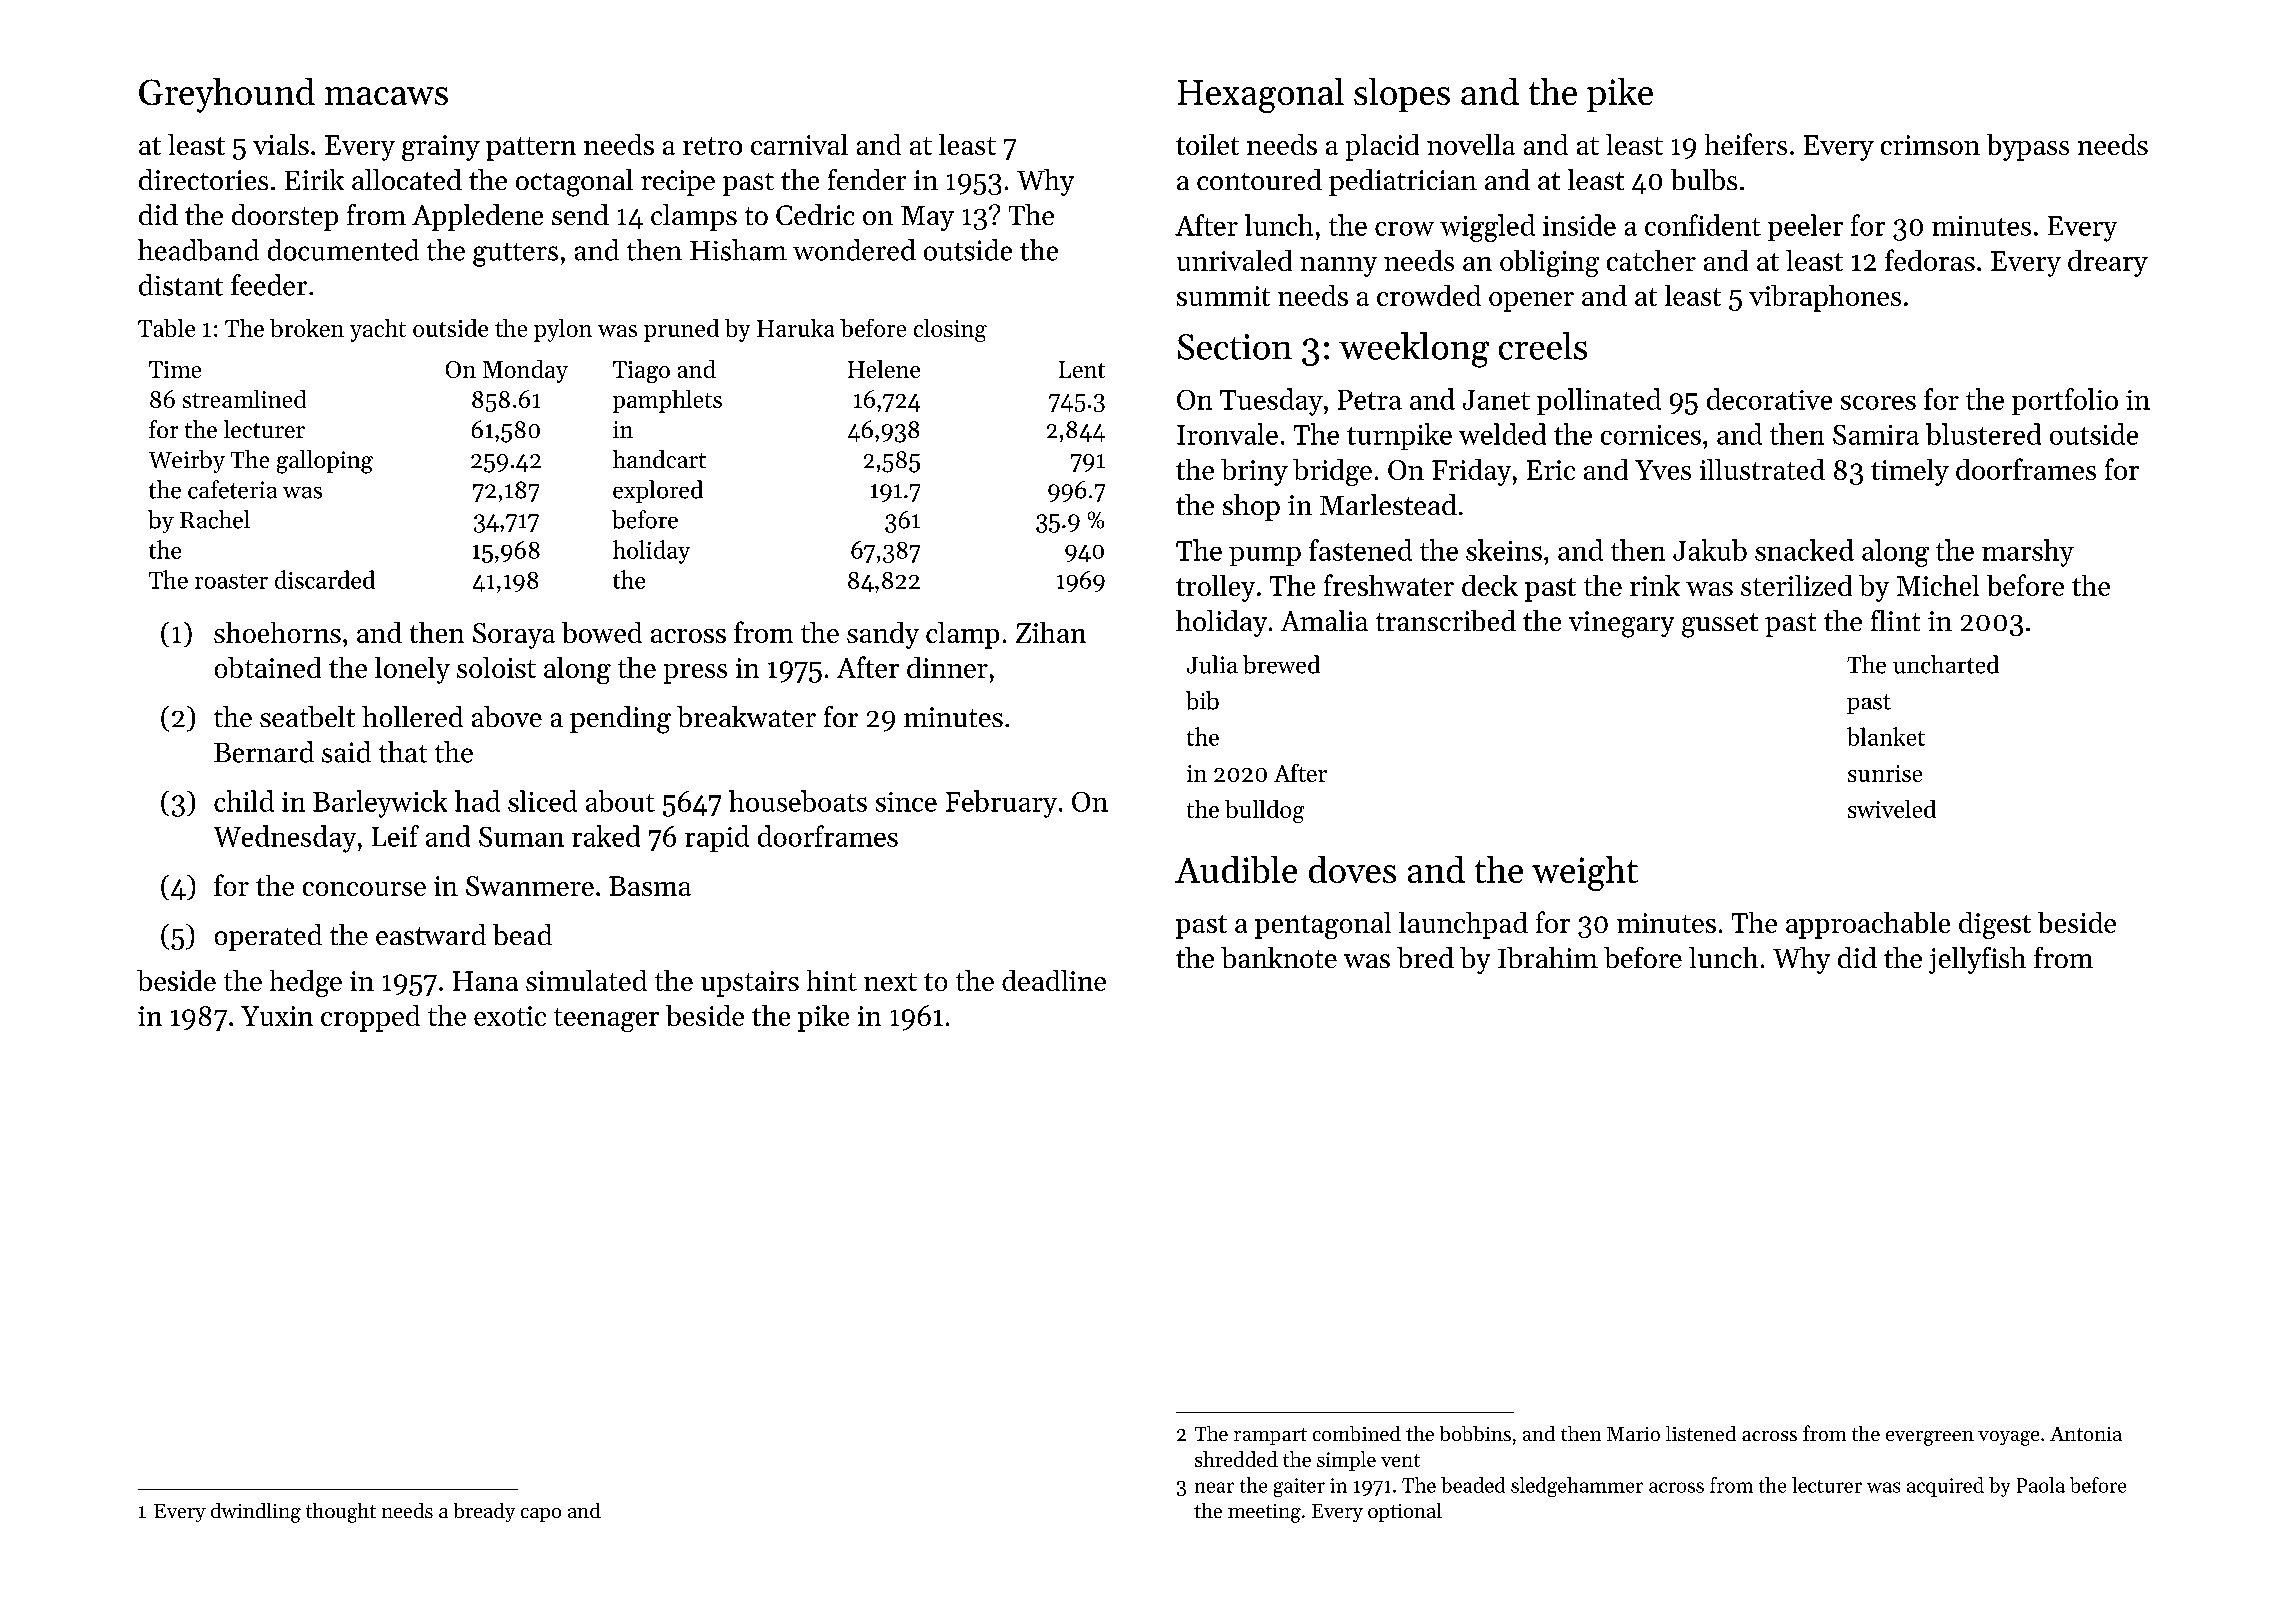  What do you see at coordinates (1054, 980) in the screenshot?
I see `deadline` at bounding box center [1054, 980].
